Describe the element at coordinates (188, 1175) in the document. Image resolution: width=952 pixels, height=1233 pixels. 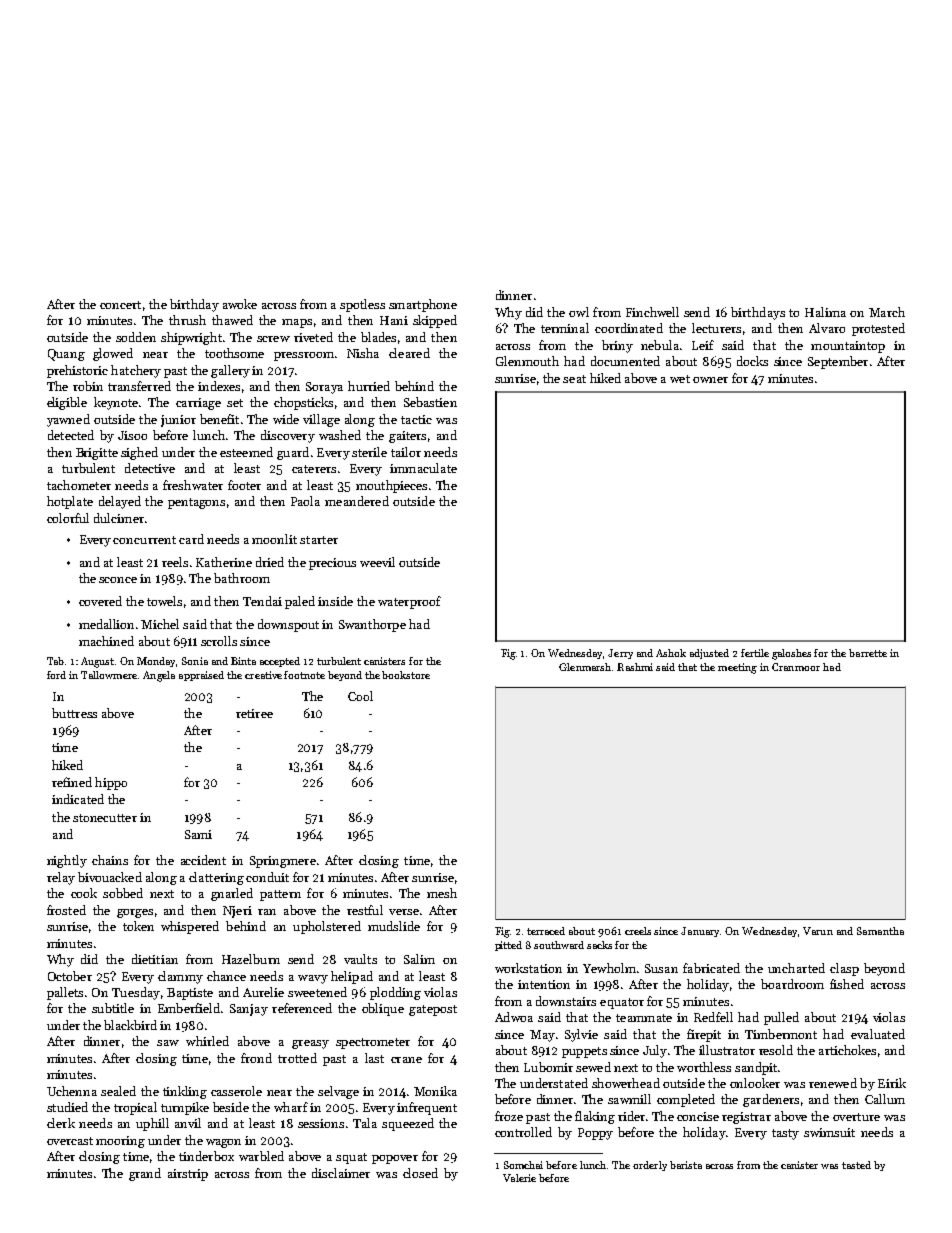
I see `airstrip` at that location.
